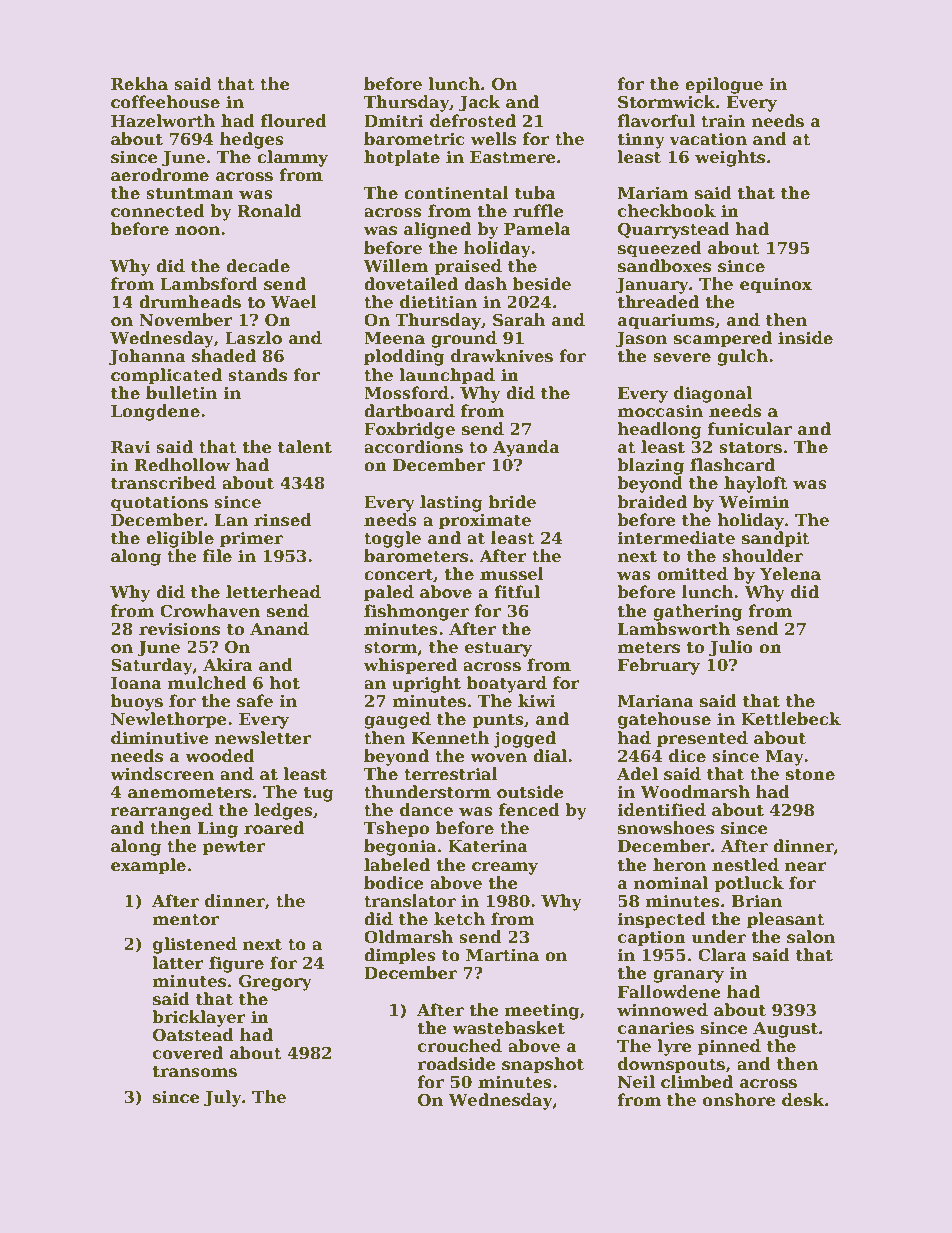  I want to click on diagonal, so click(713, 394).
